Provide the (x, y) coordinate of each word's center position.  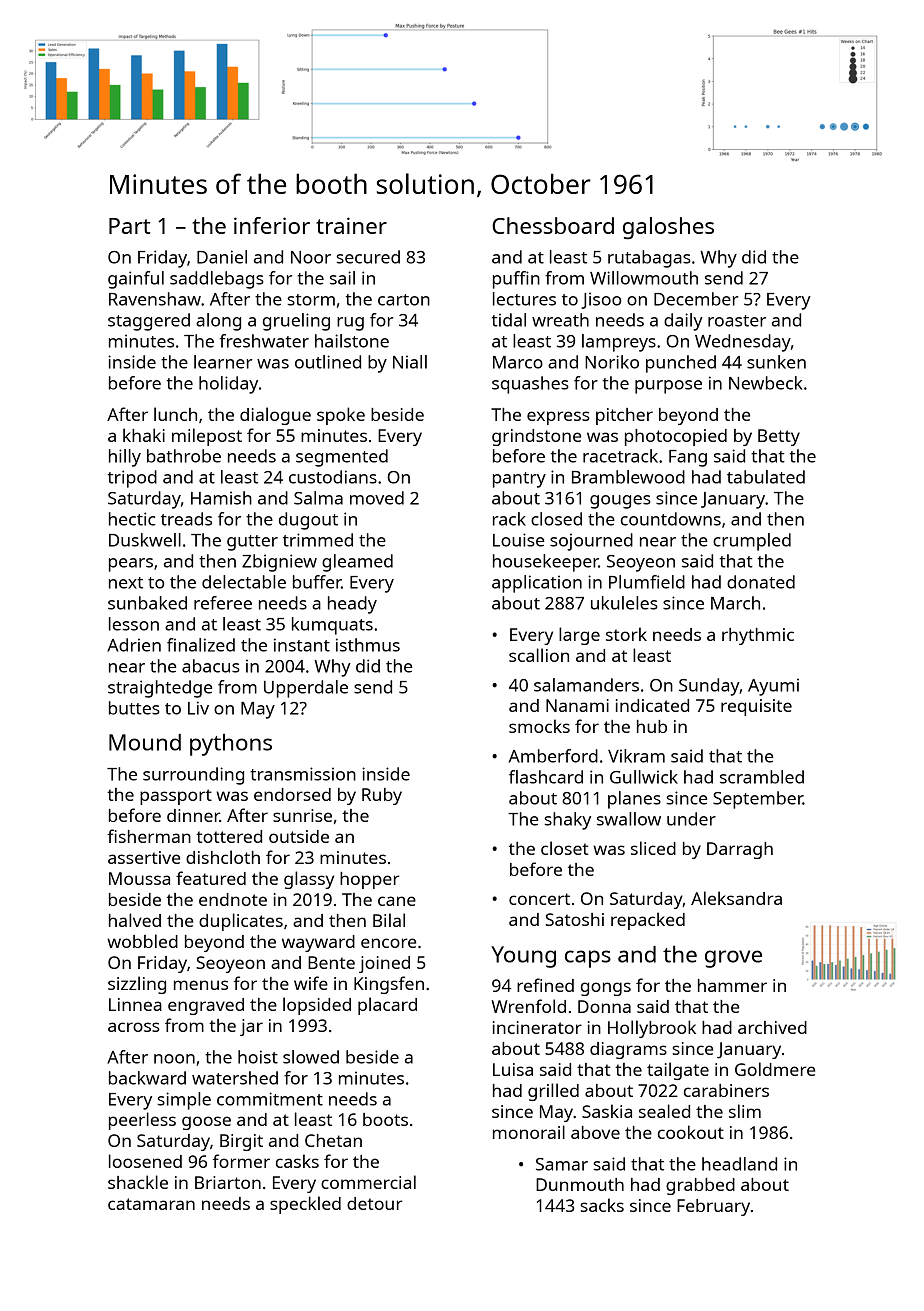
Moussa (139, 878)
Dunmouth (580, 1184)
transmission (303, 774)
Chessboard (553, 225)
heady (352, 605)
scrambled (762, 777)
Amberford (553, 756)
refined (545, 985)
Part (129, 226)
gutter (252, 543)
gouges (620, 502)
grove (733, 959)
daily (683, 322)
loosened (145, 1161)
